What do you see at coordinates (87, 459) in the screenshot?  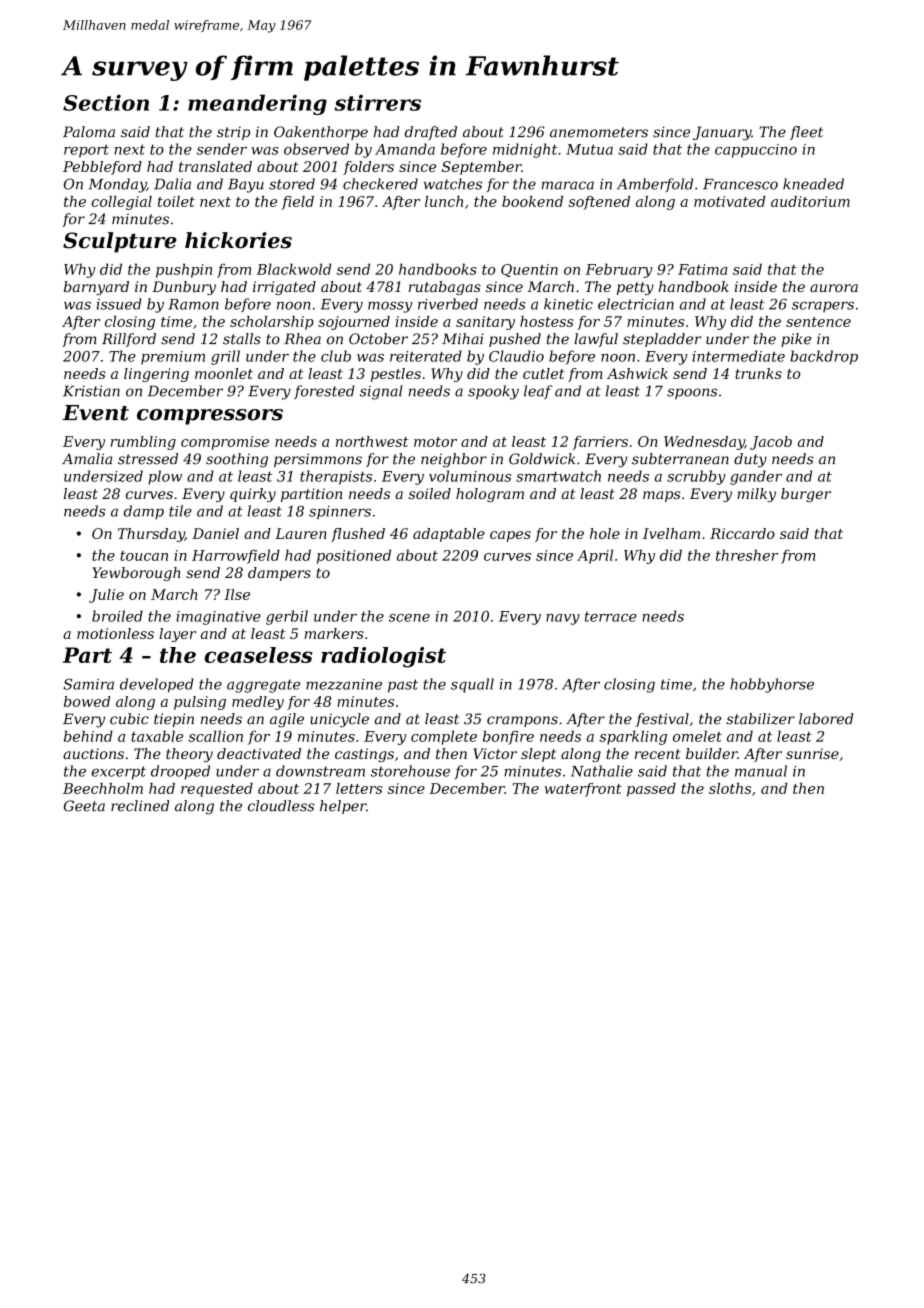 I see `Amalia` at bounding box center [87, 459].
